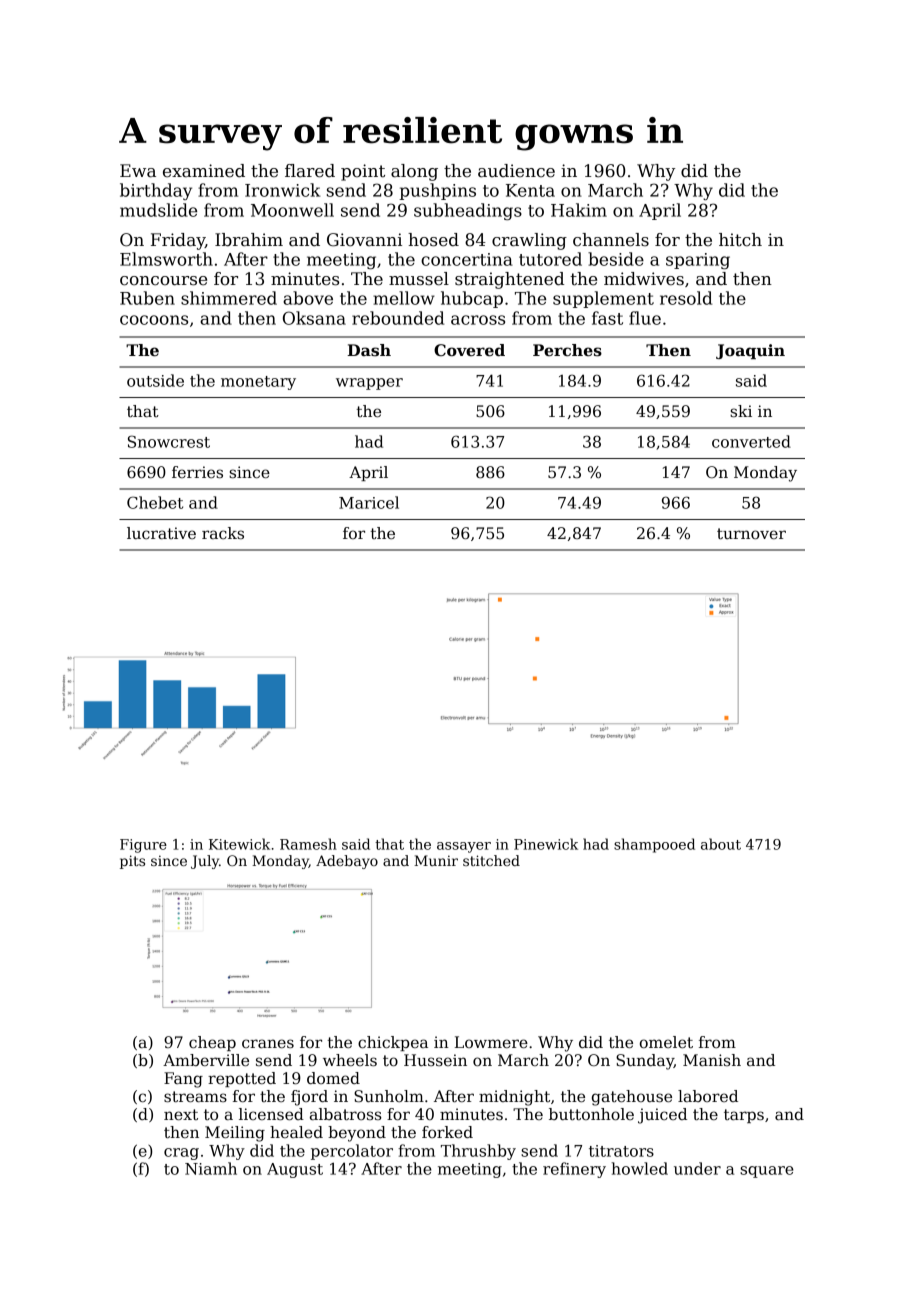  Describe the element at coordinates (721, 844) in the document. I see `about` at that location.
